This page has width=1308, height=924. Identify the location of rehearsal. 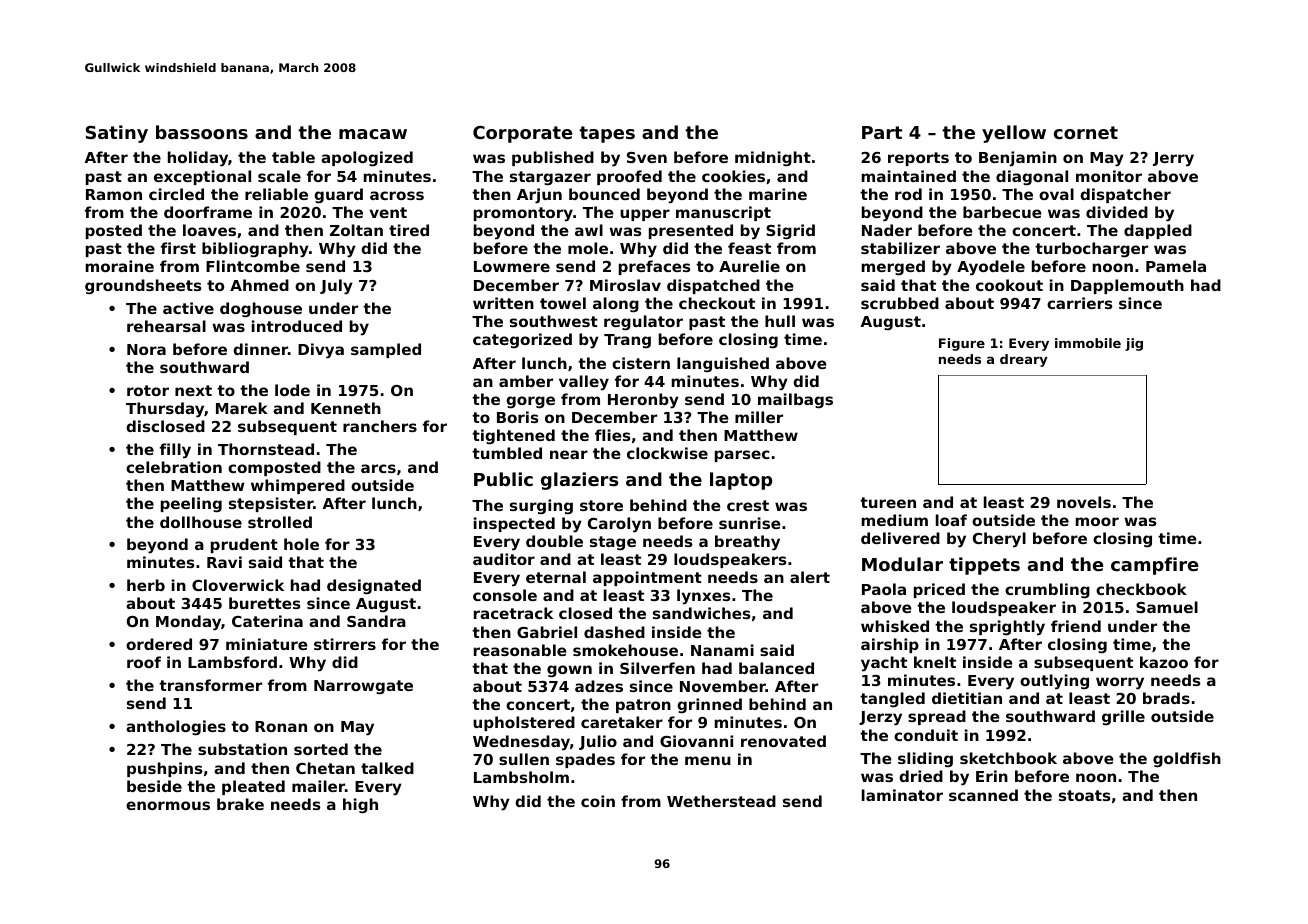
(166, 326).
